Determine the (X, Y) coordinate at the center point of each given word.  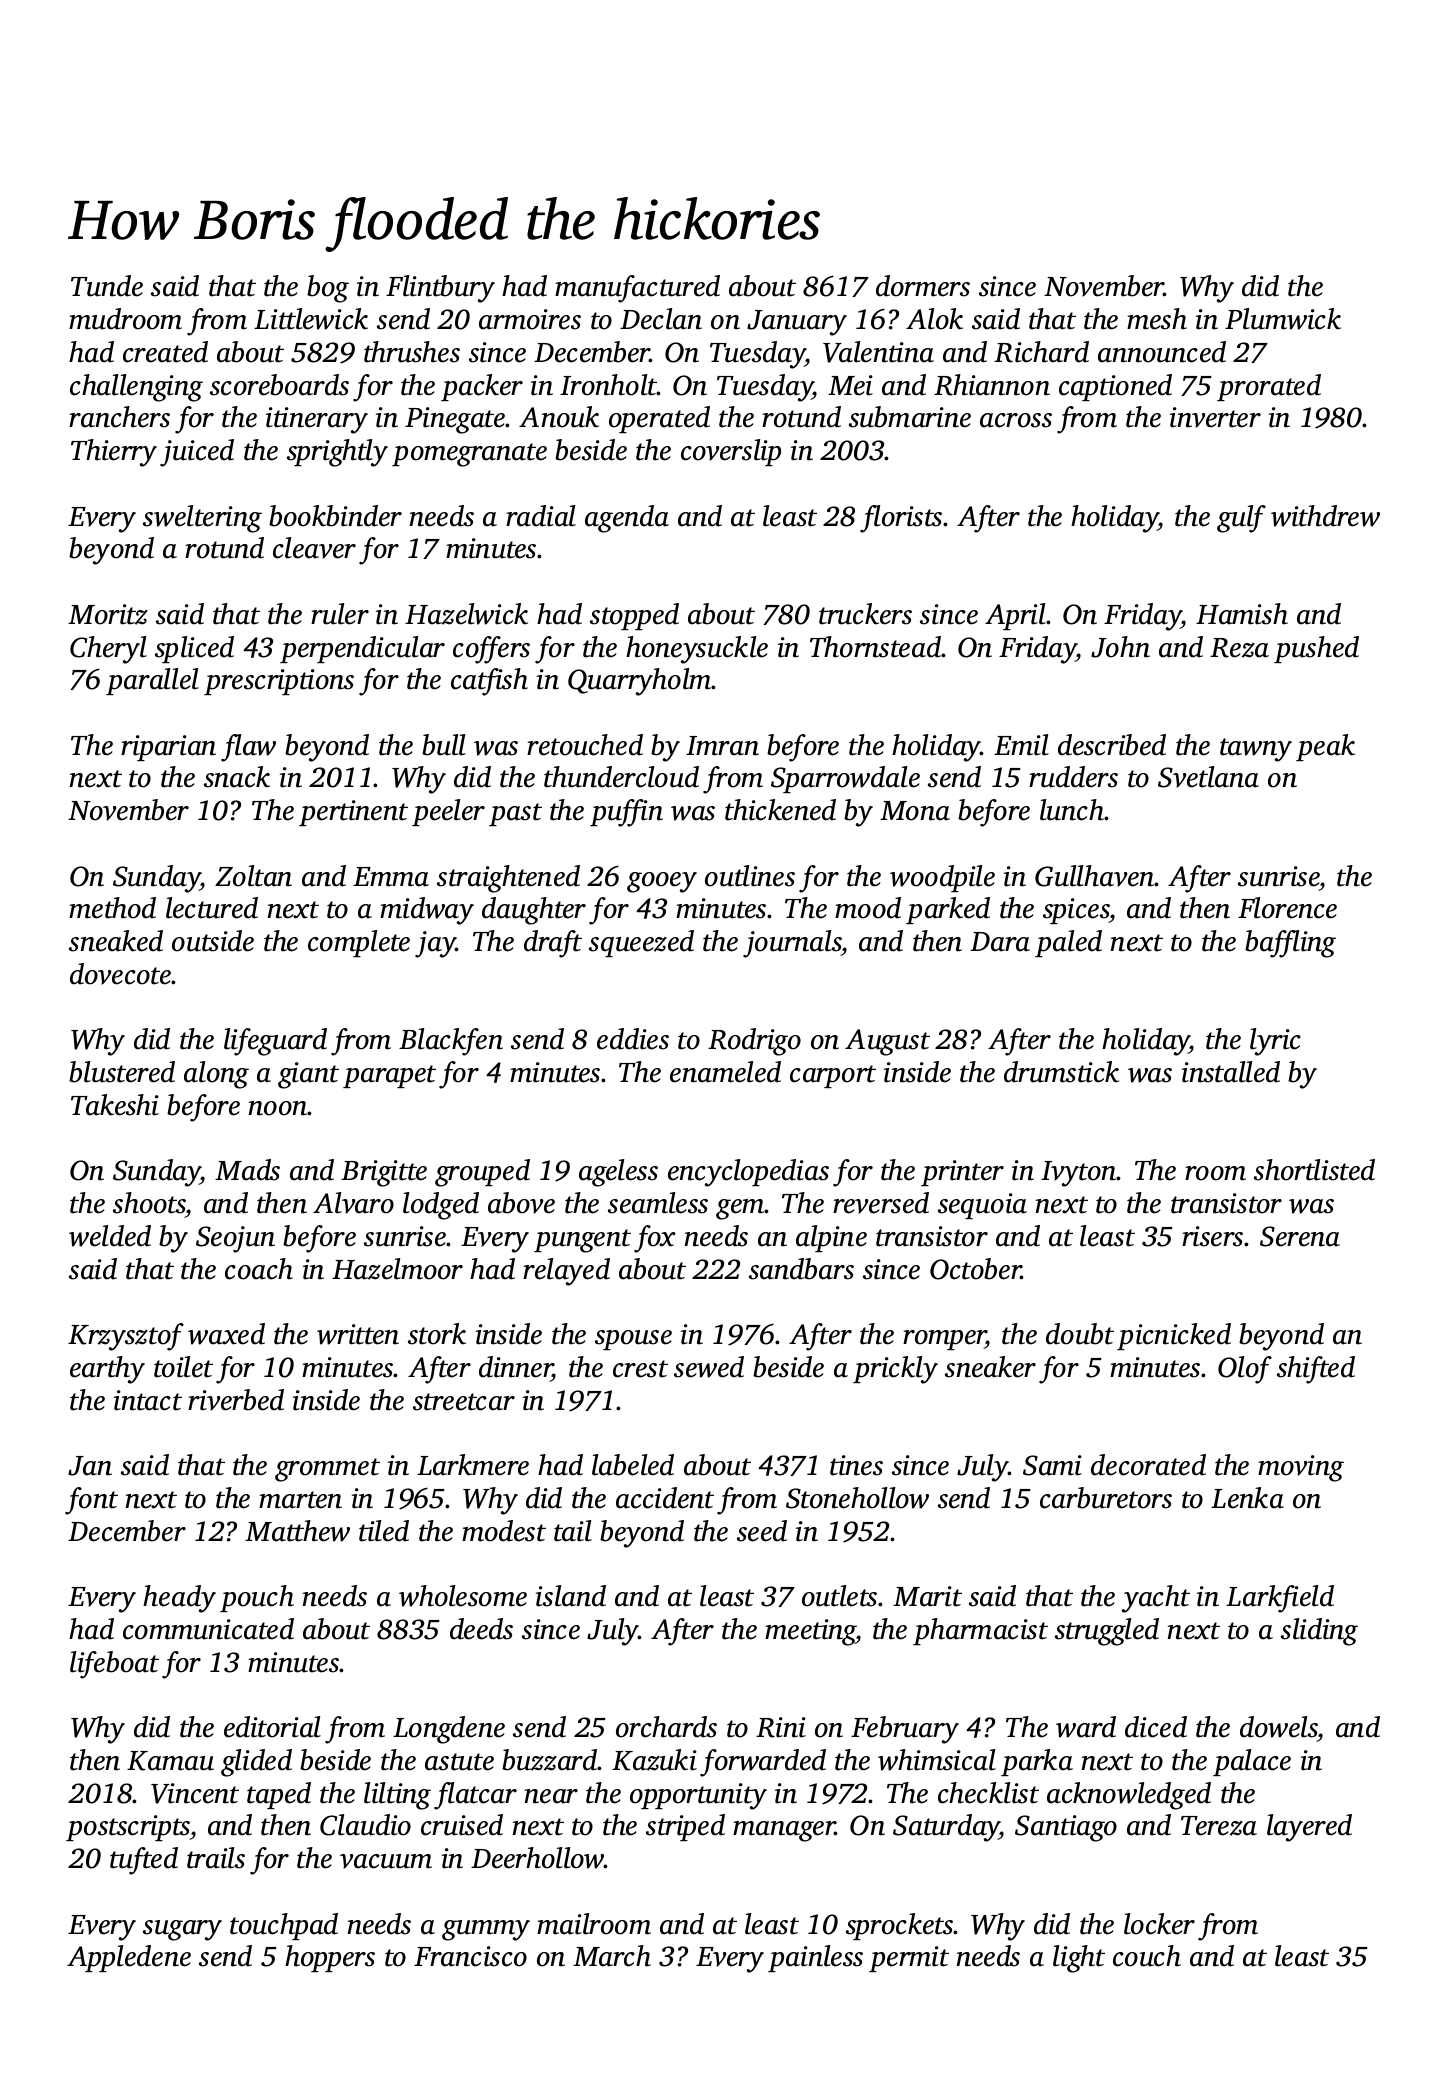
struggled (1107, 1632)
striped (685, 1827)
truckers (865, 614)
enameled (725, 1072)
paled (1068, 943)
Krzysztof (126, 1337)
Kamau (170, 1761)
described (1112, 745)
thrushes (412, 352)
